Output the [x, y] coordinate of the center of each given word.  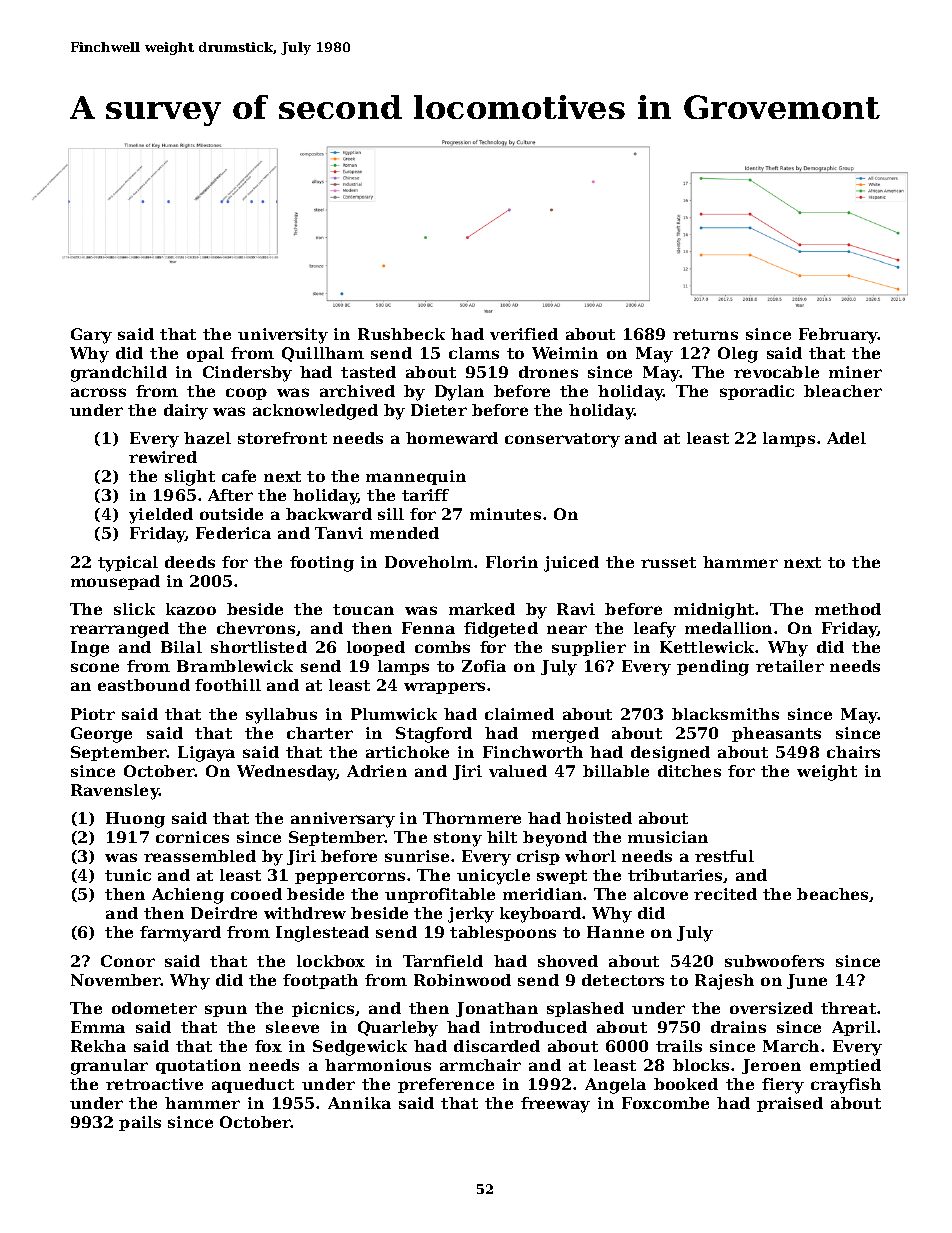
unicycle [493, 877]
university [283, 336]
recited [725, 894]
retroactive [154, 1084]
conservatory [562, 440]
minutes [505, 514]
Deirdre [224, 913]
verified [524, 334]
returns [705, 334]
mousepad [115, 582]
